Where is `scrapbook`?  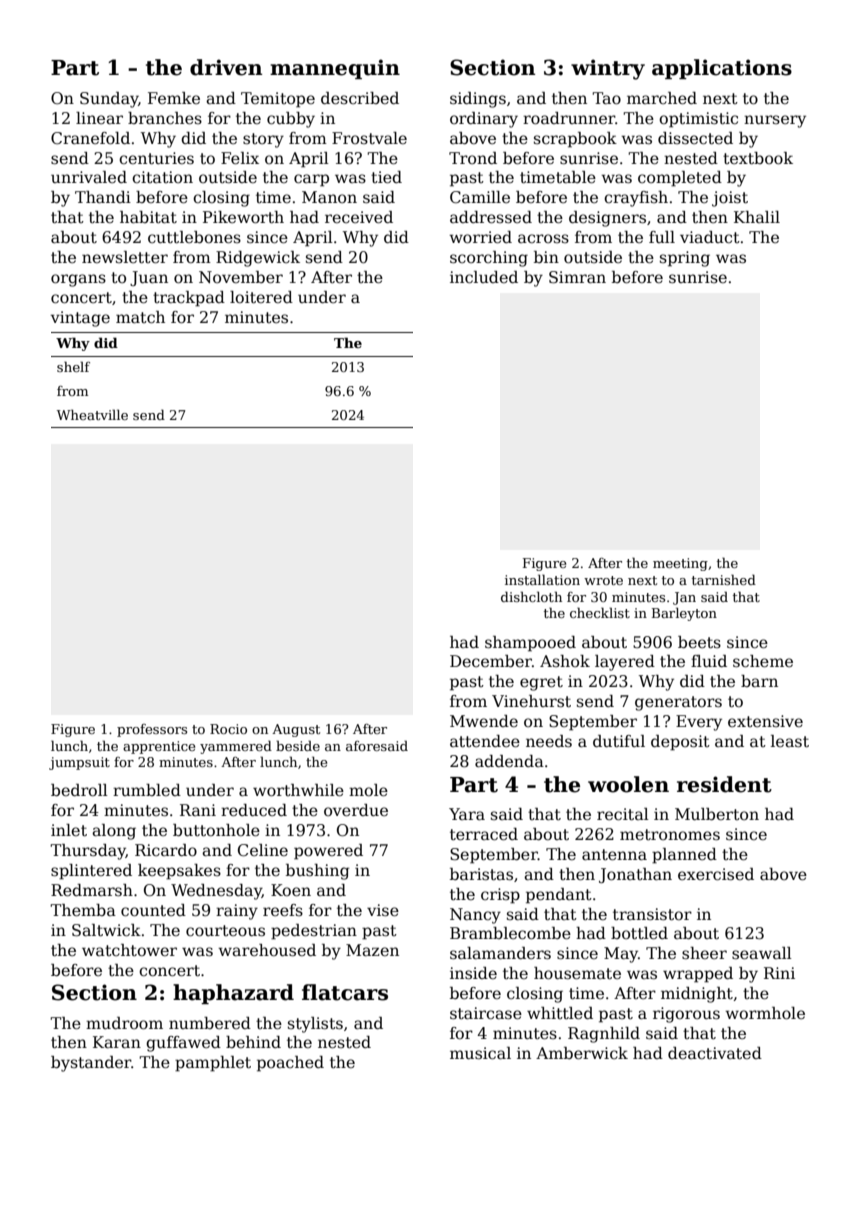 scrapbook is located at coordinates (575, 140).
